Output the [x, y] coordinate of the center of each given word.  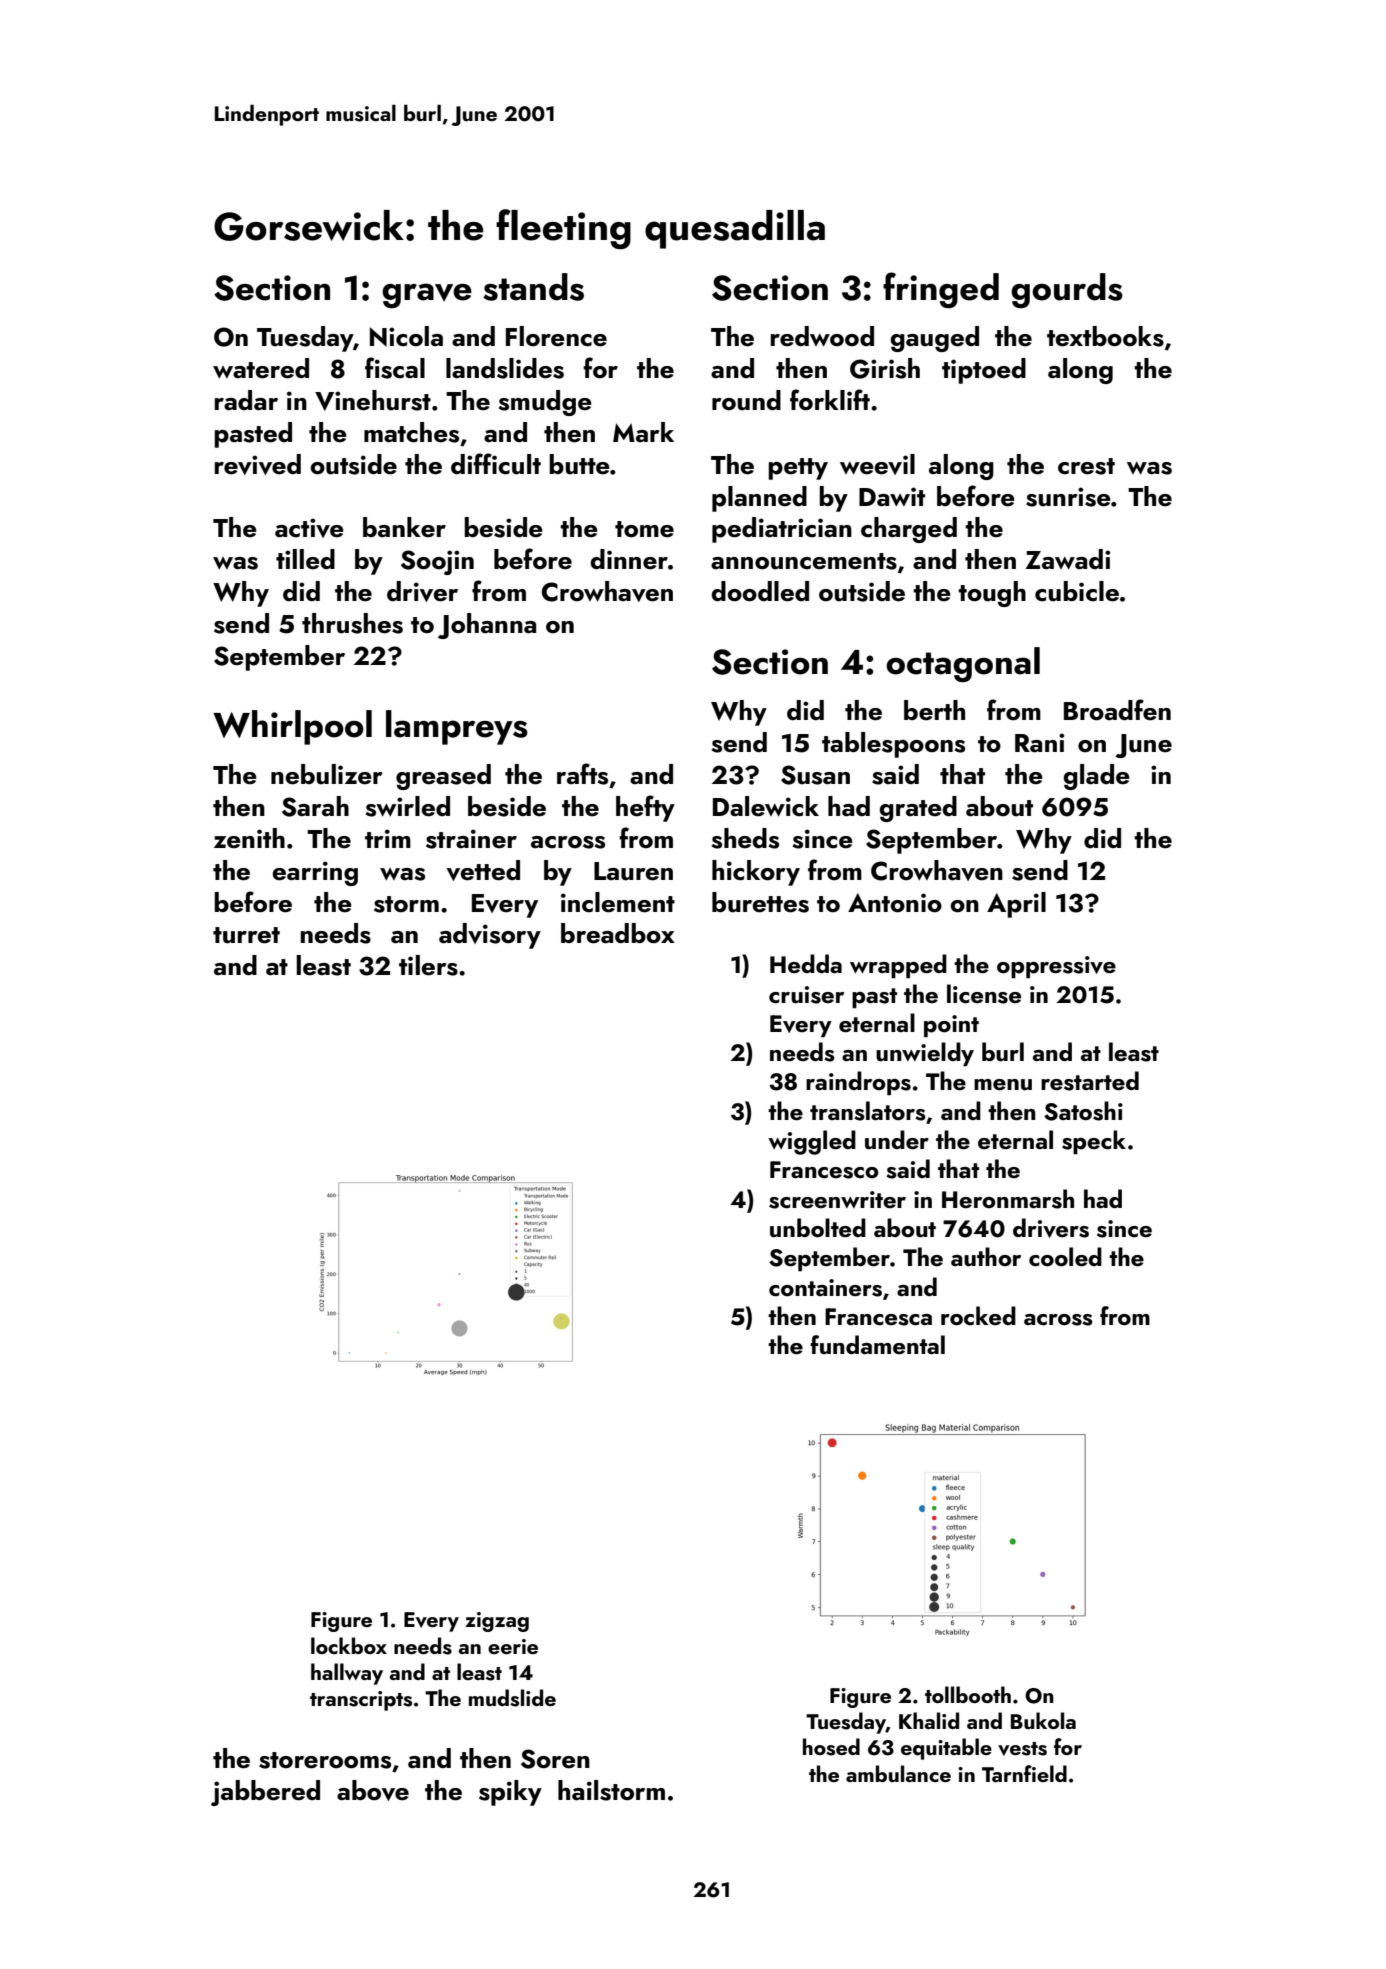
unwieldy [925, 1054]
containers [825, 1288]
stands [533, 287]
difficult [496, 464]
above [373, 1790]
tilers [428, 965]
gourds [1067, 290]
